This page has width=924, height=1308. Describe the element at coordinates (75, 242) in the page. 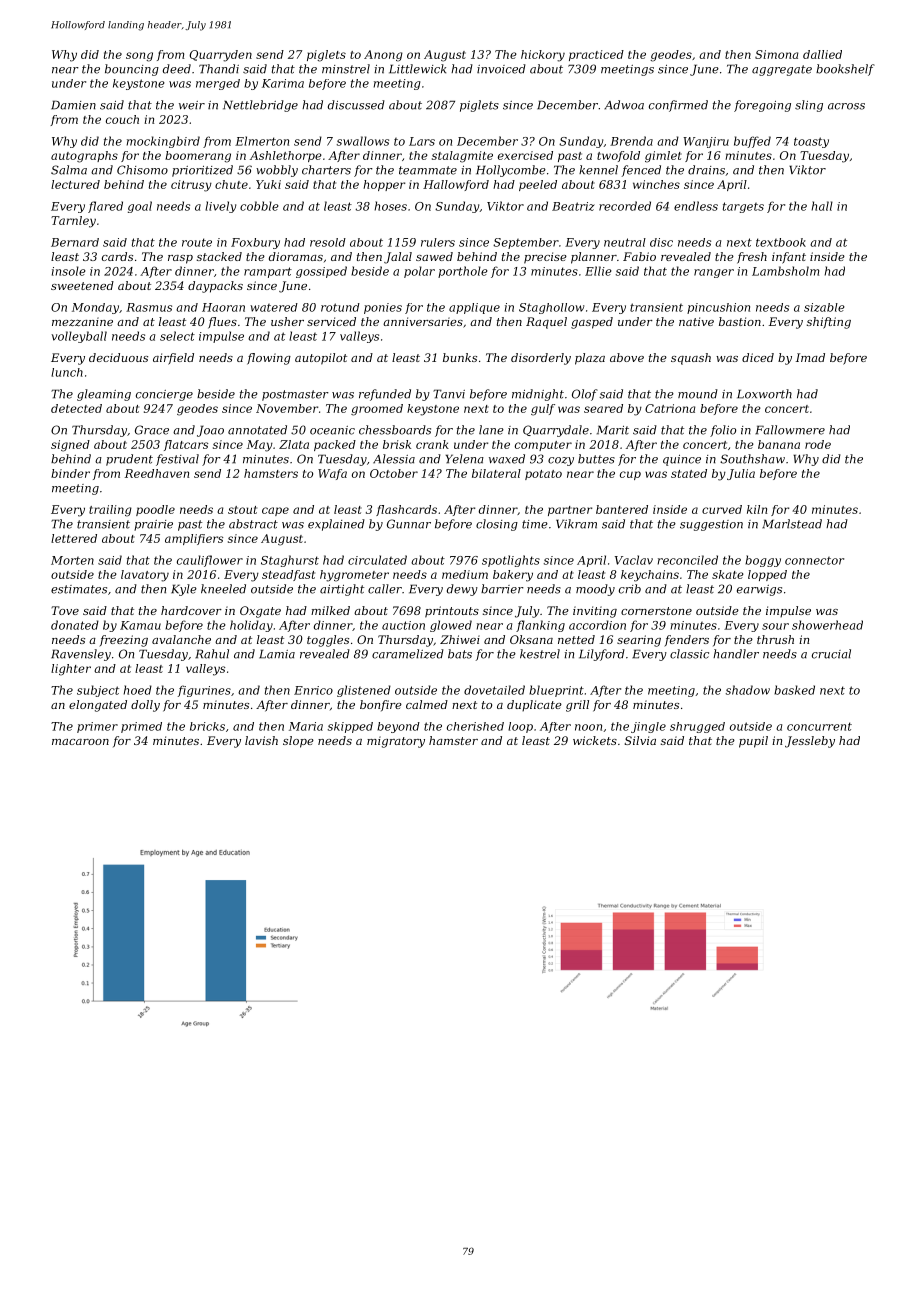

I see `Bernard` at that location.
